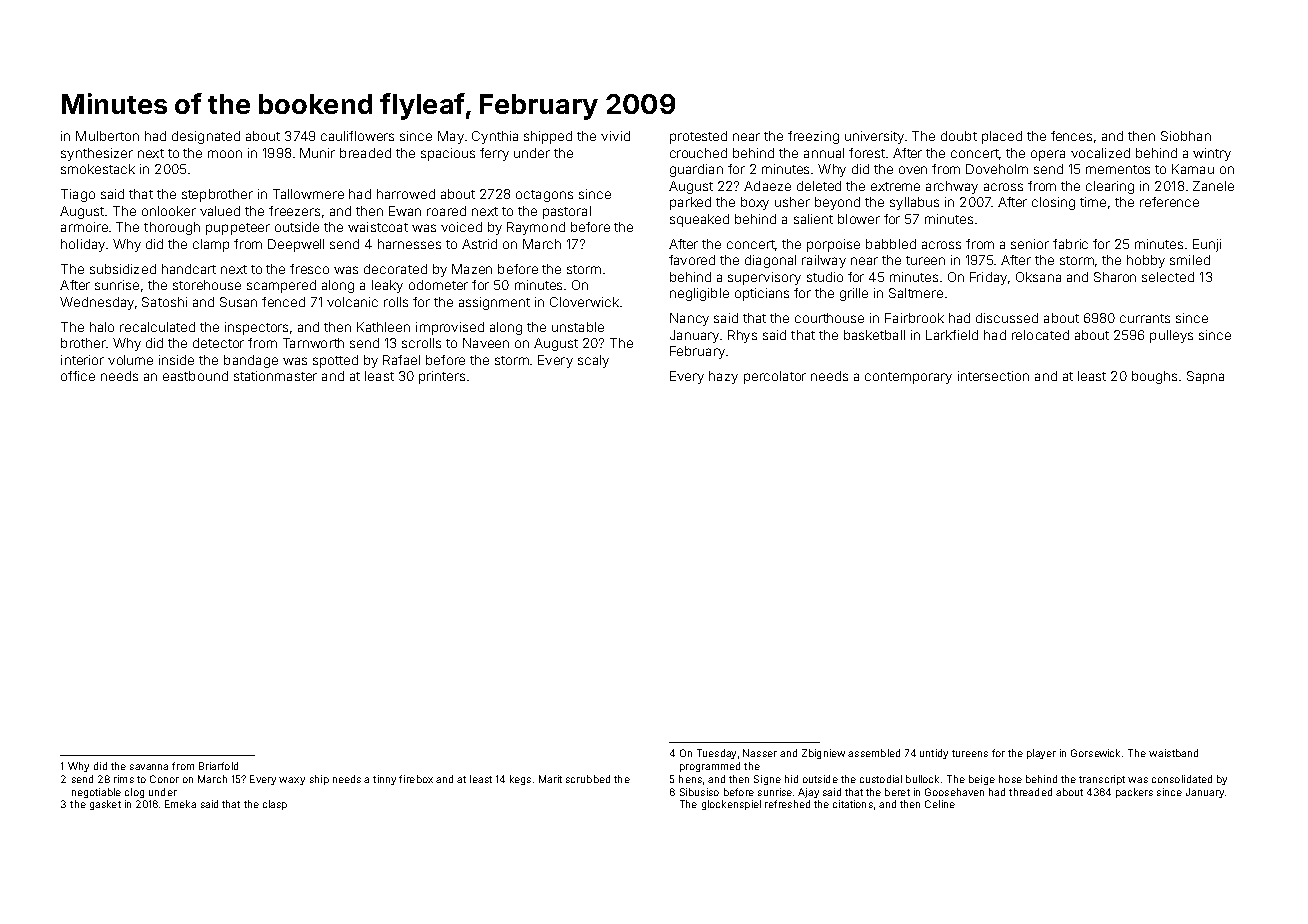 This page has width=1308, height=924. Describe the element at coordinates (993, 376) in the page. I see `intersection` at that location.
